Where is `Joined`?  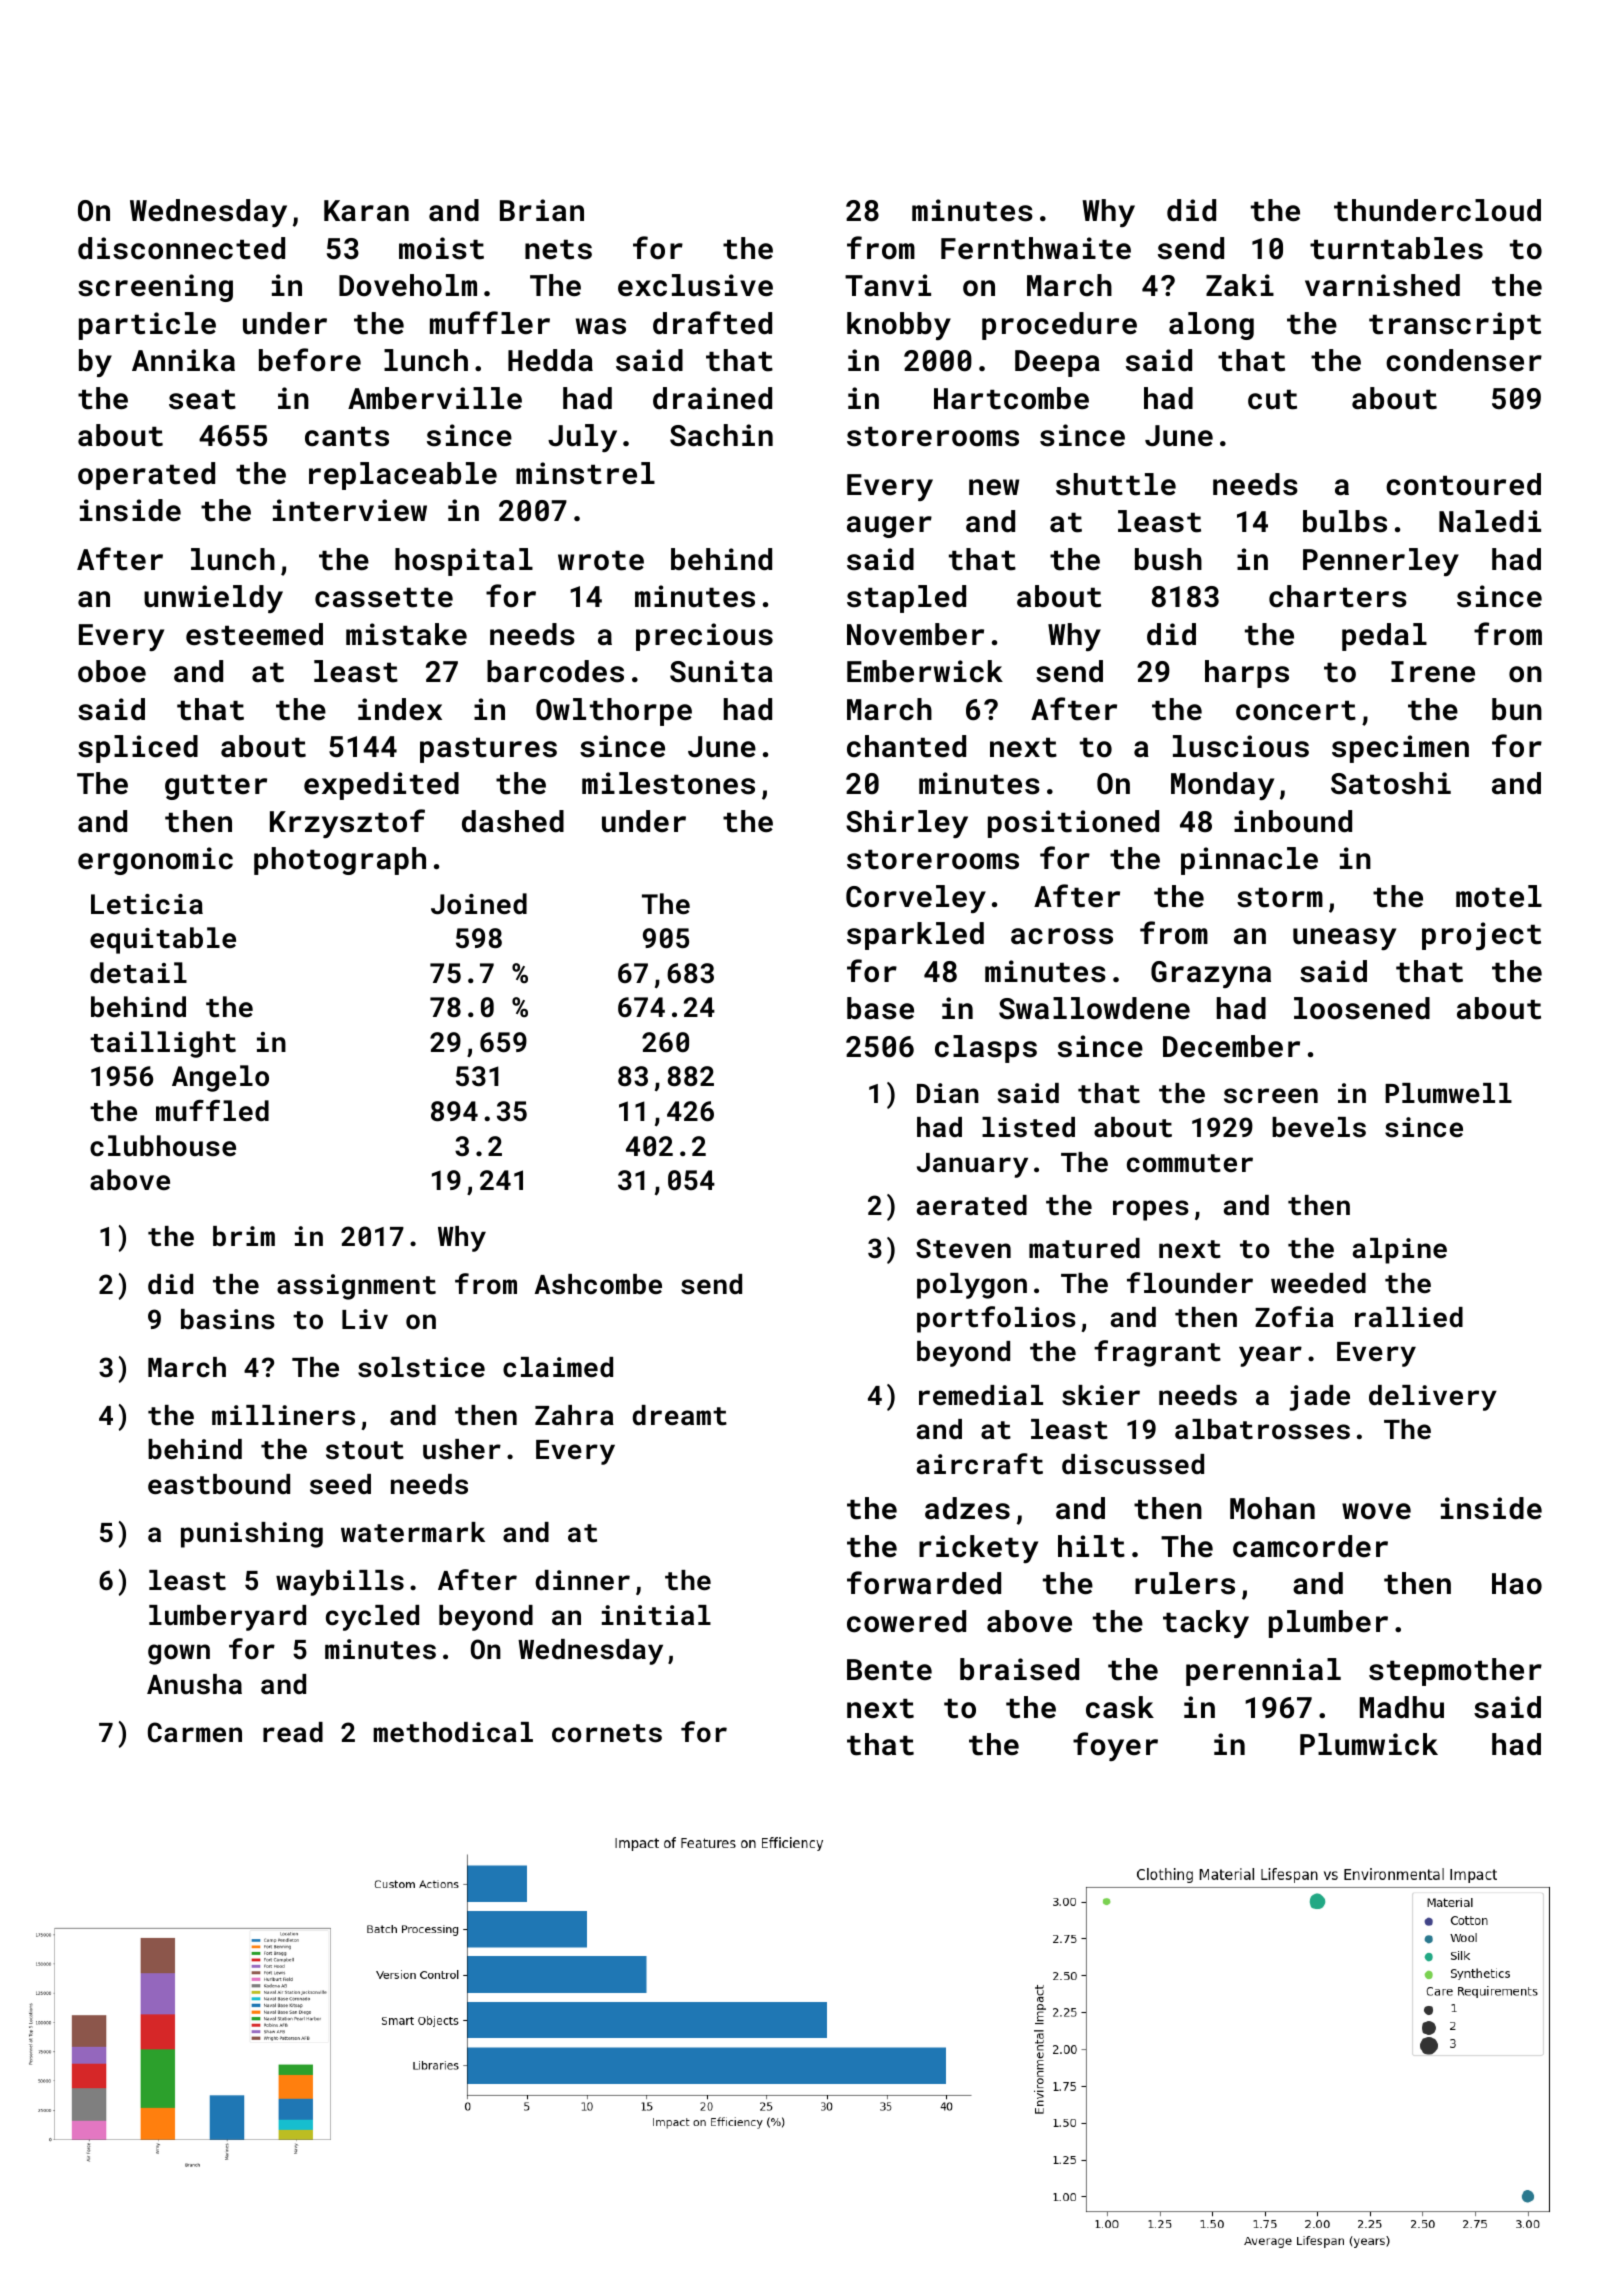
Joined is located at coordinates (479, 904).
